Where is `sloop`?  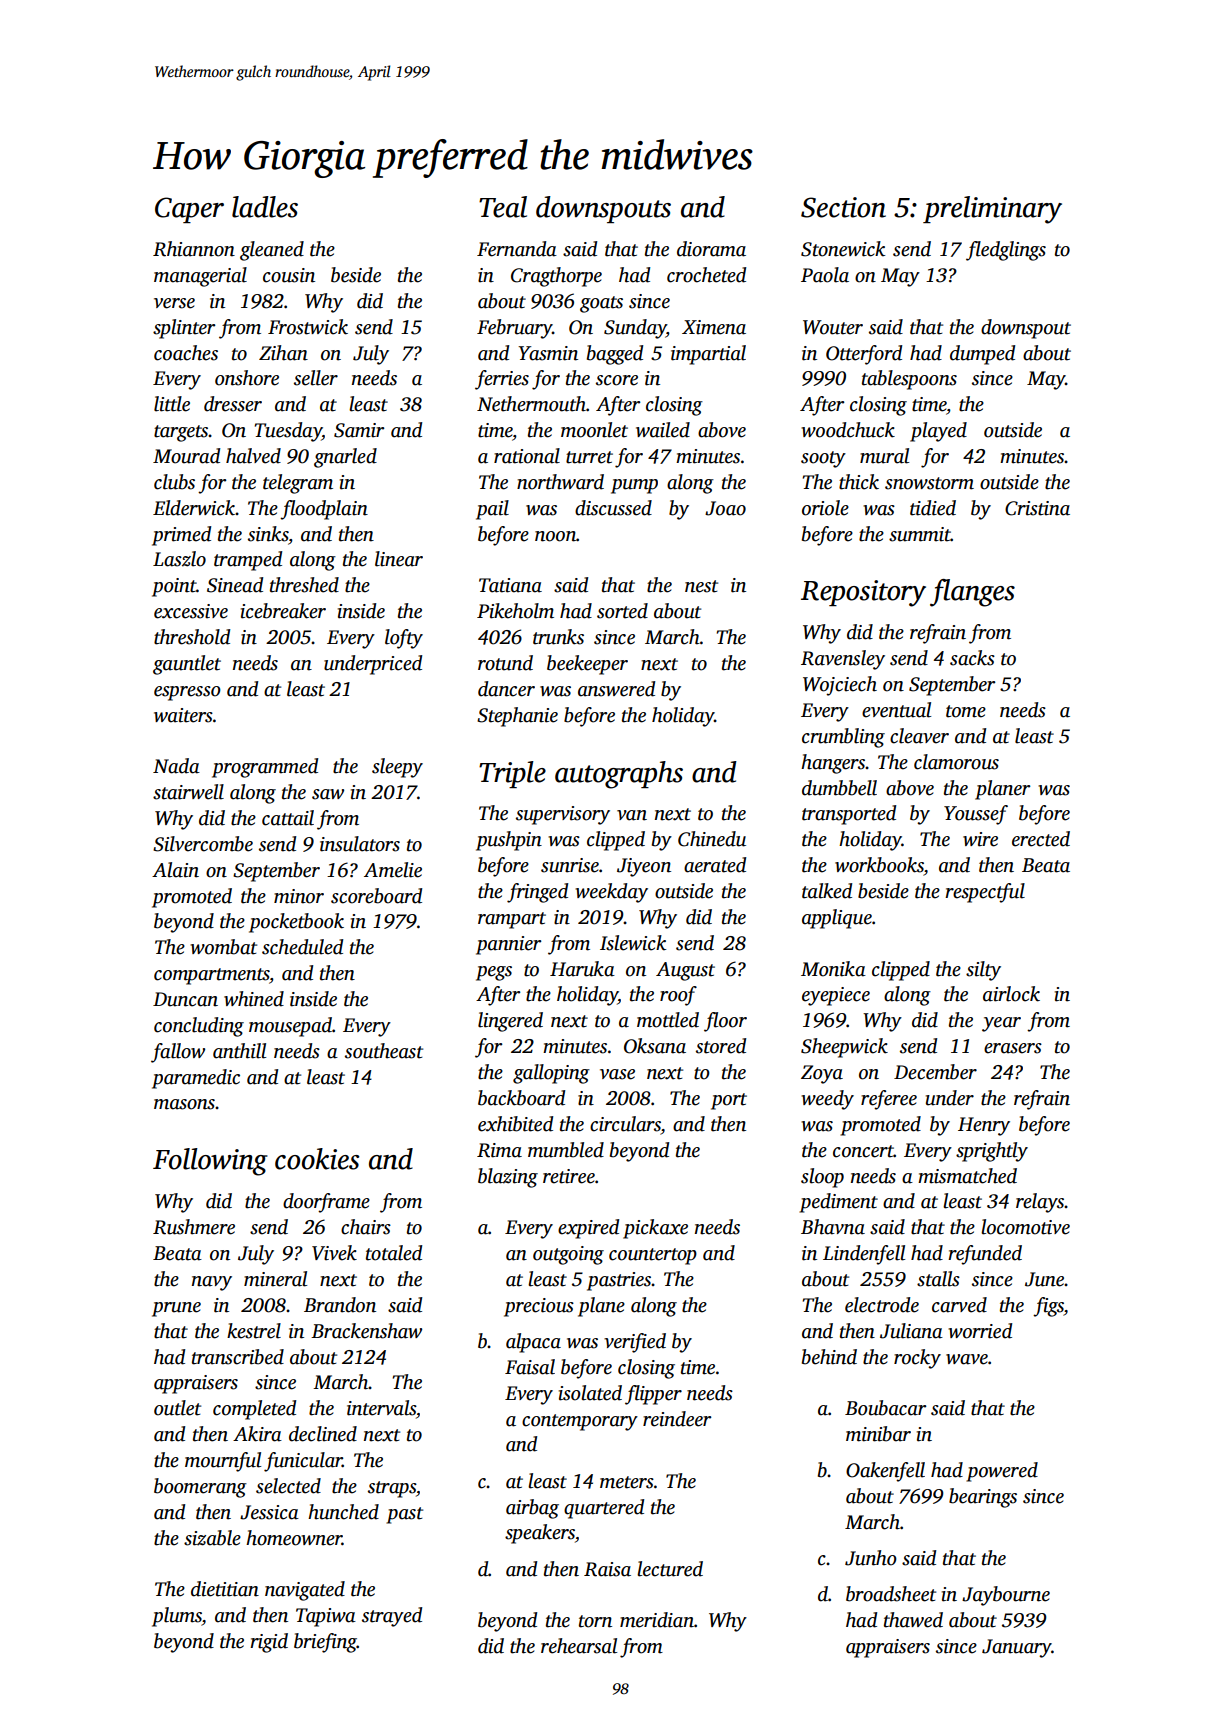 sloop is located at coordinates (822, 1178).
